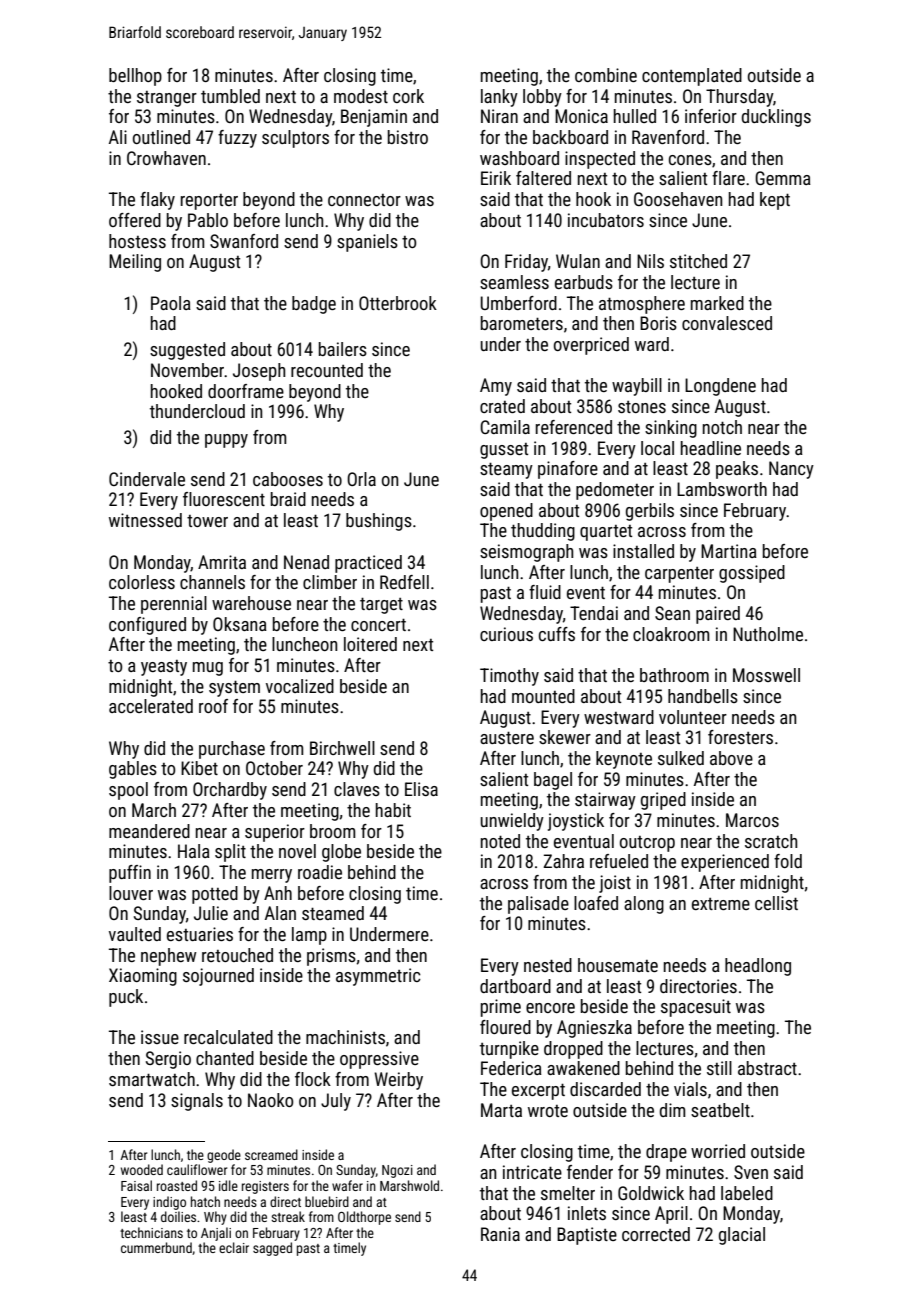 This screenshot has width=924, height=1308. I want to click on foresters, so click(740, 737).
